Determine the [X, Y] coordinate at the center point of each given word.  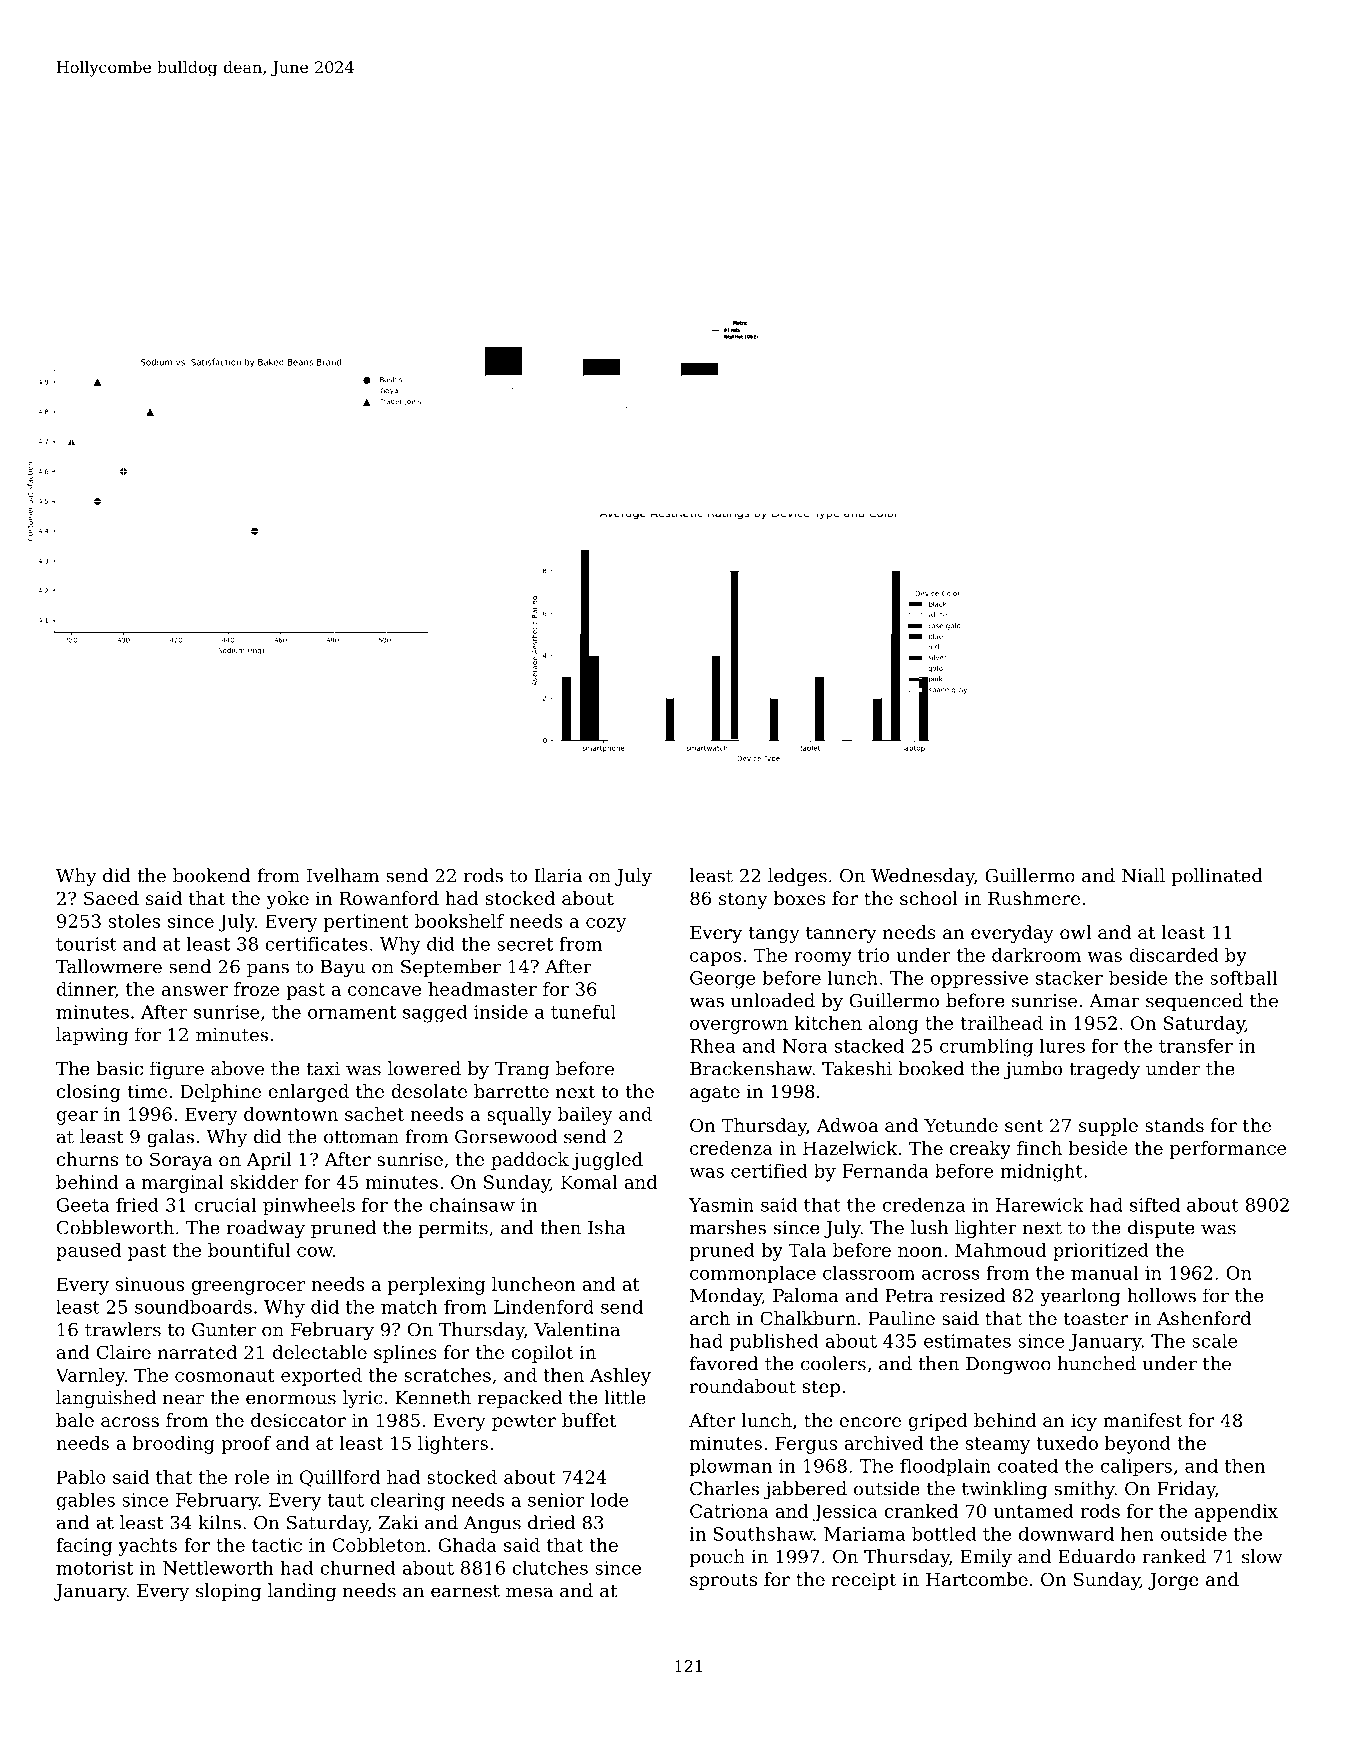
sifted [1155, 1204]
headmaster [482, 989]
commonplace [753, 1275]
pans [268, 970]
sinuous [150, 1284]
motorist [94, 1568]
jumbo [1033, 1070]
